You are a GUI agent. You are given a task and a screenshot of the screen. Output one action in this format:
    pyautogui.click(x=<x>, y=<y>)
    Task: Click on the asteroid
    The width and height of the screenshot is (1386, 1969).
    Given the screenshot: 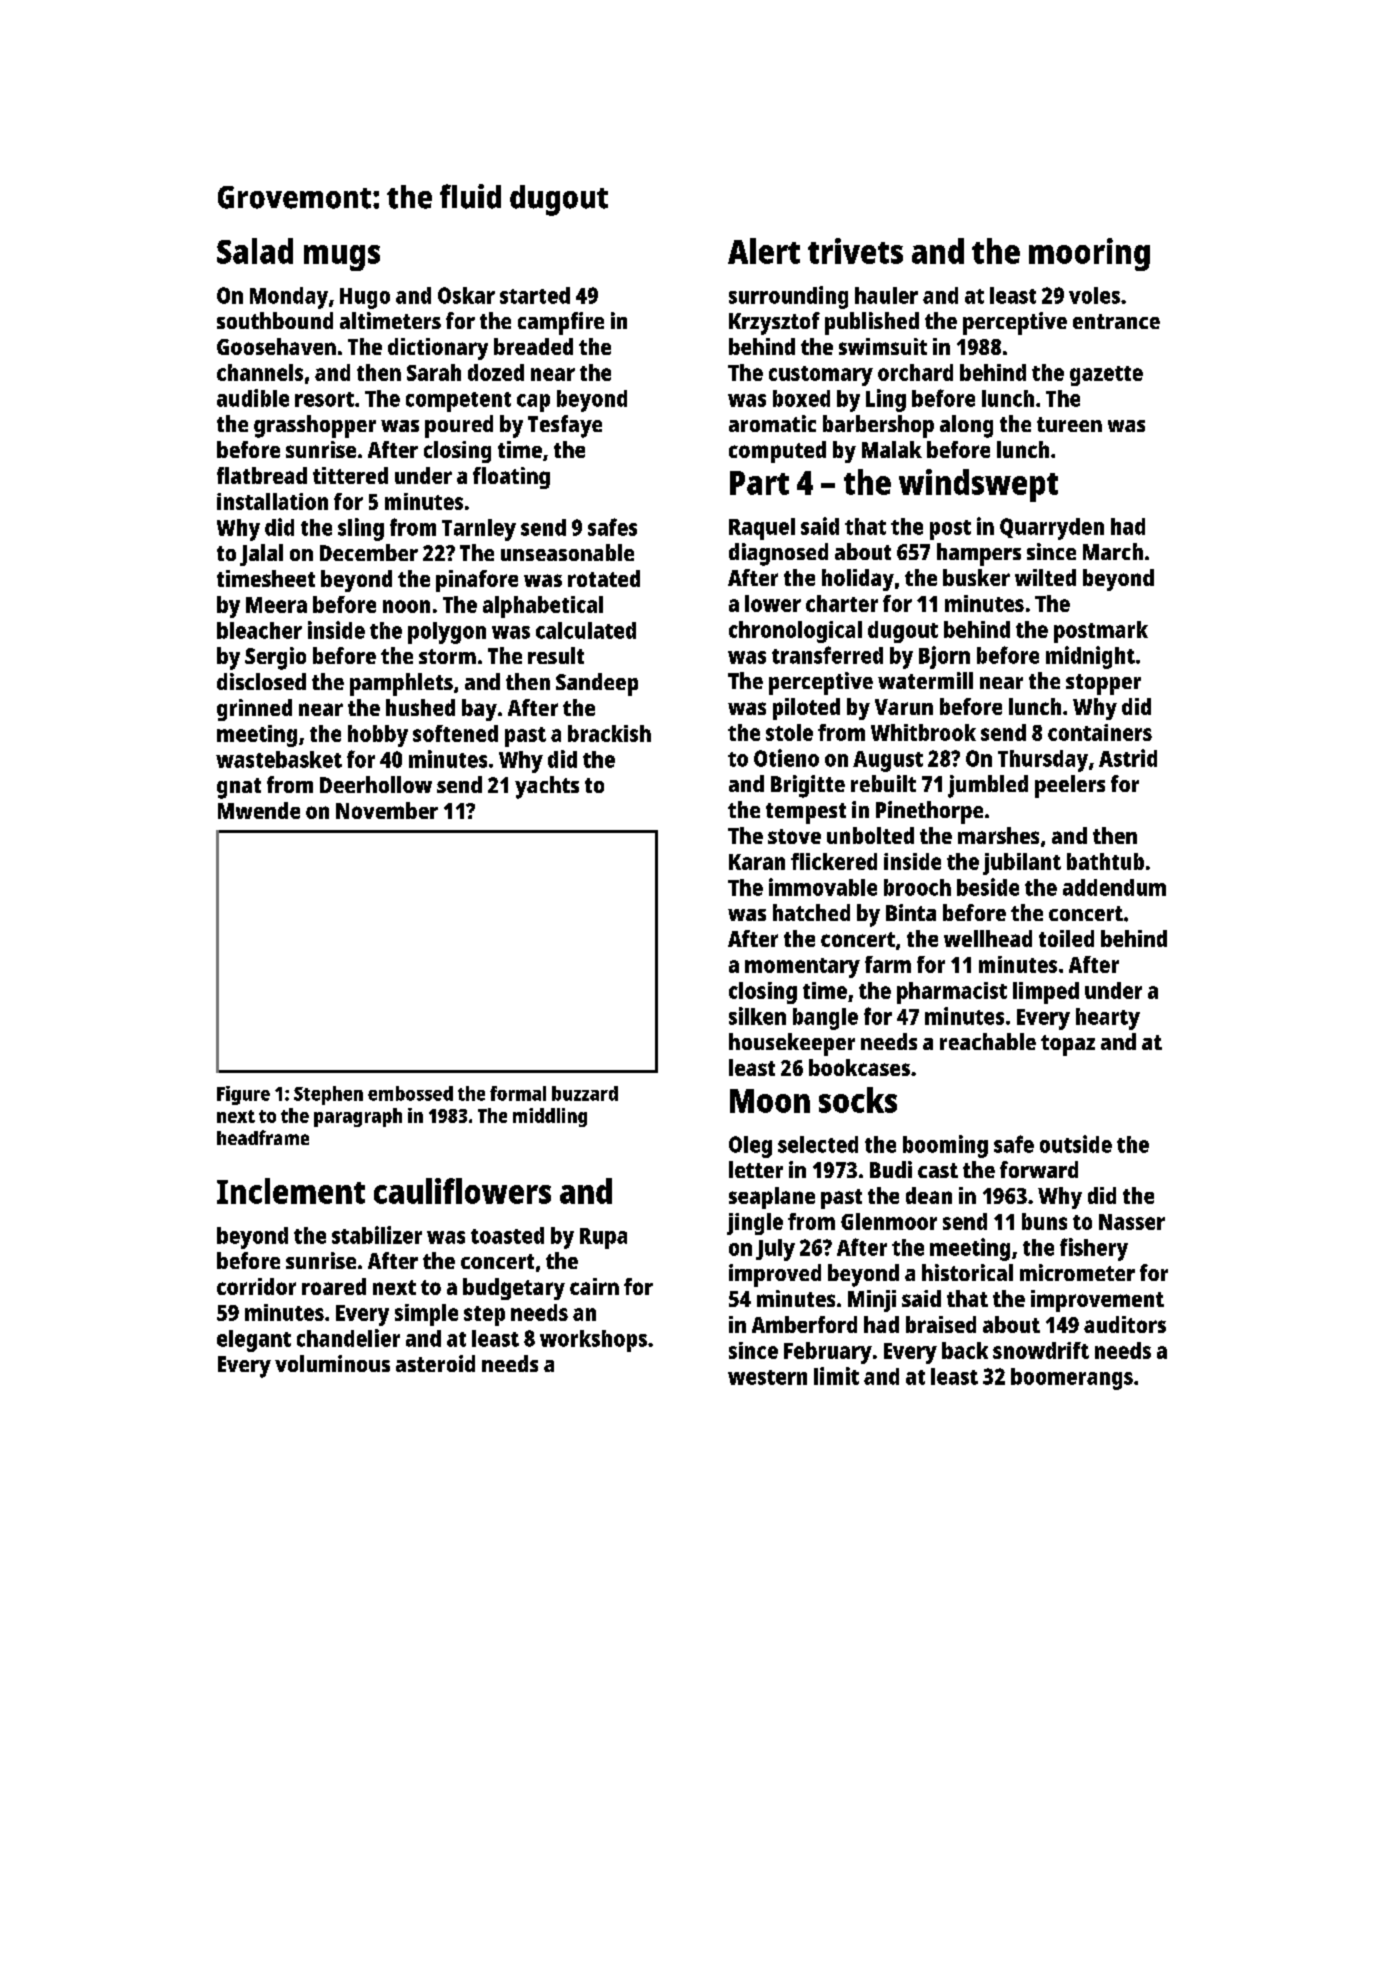 What is the action you would take?
    pyautogui.click(x=435, y=1363)
